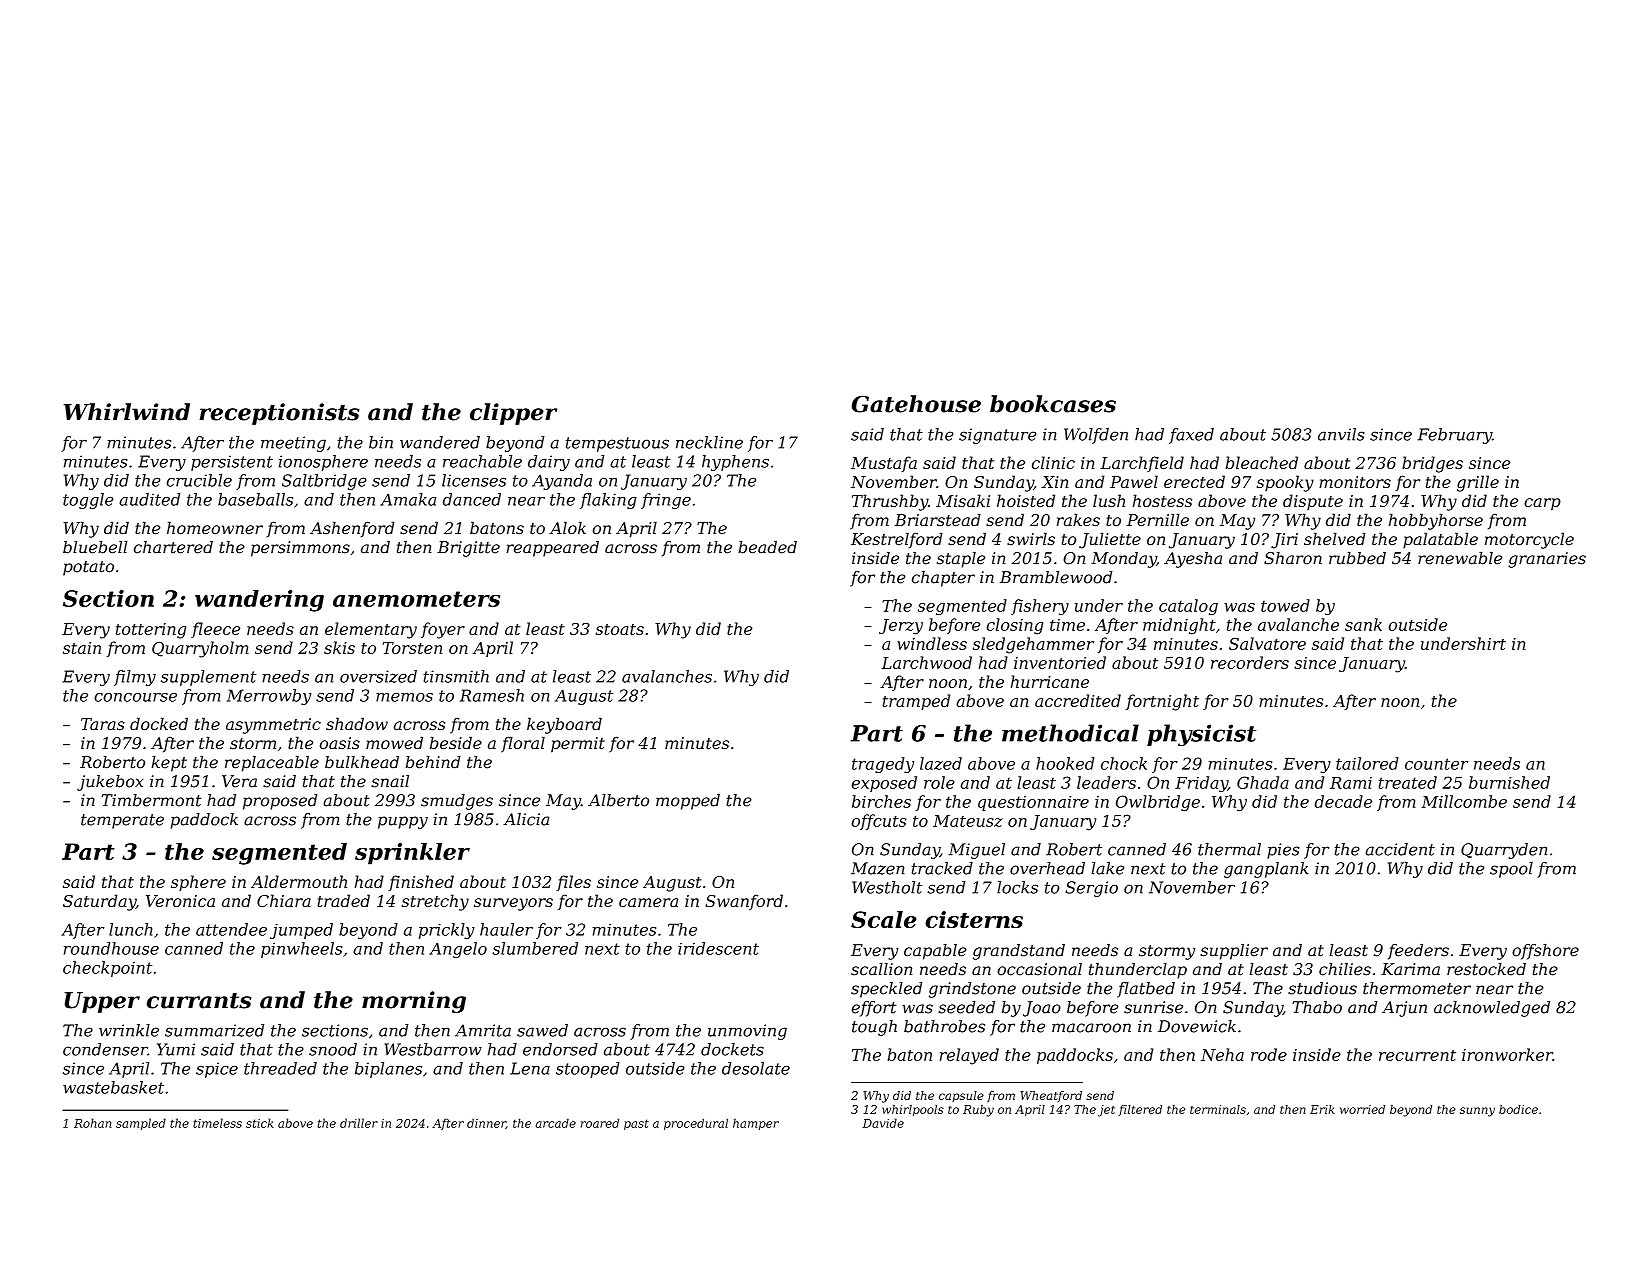 The height and width of the screenshot is (1274, 1649). What do you see at coordinates (935, 952) in the screenshot?
I see `capable` at bounding box center [935, 952].
